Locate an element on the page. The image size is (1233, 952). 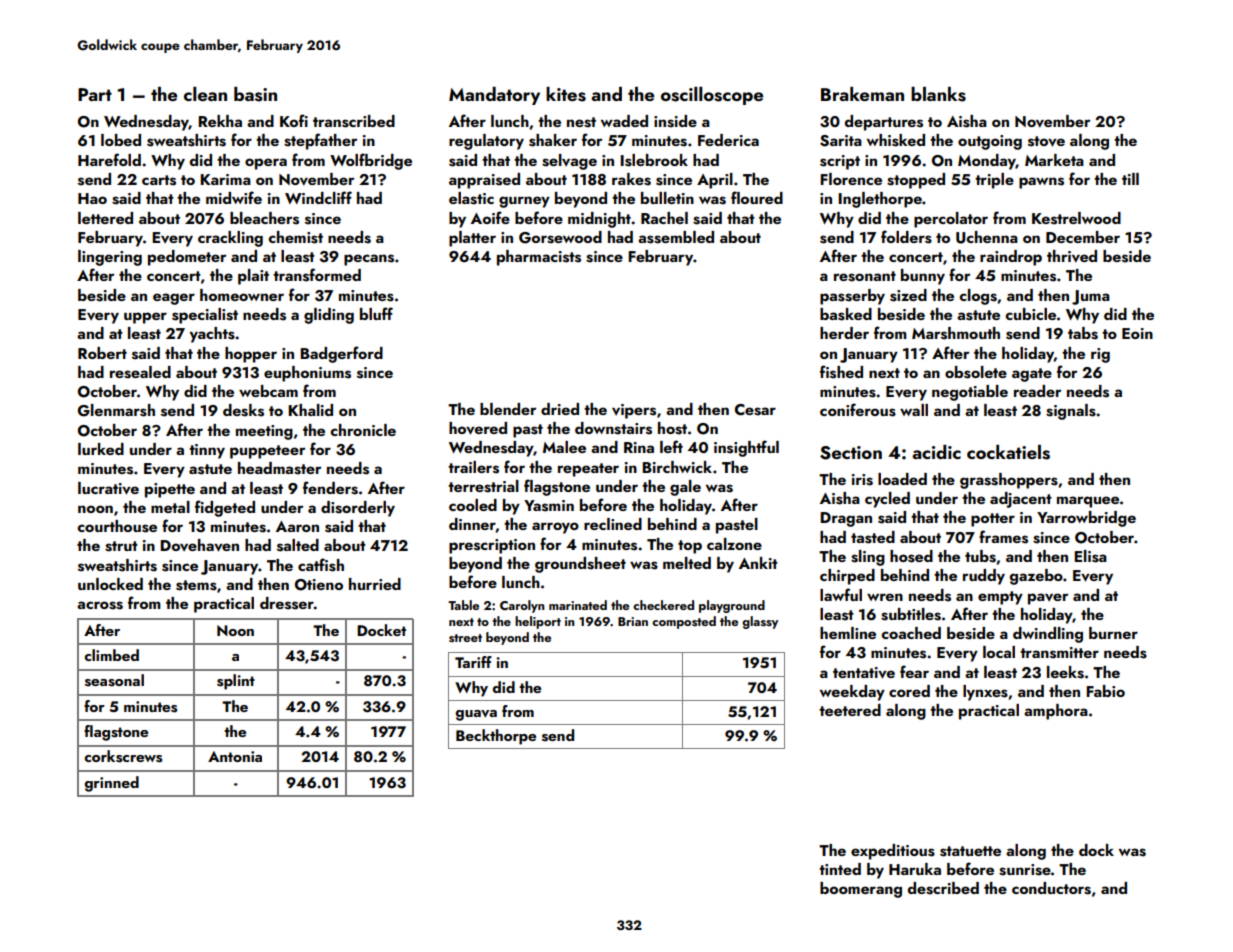
Islebrook is located at coordinates (654, 160).
